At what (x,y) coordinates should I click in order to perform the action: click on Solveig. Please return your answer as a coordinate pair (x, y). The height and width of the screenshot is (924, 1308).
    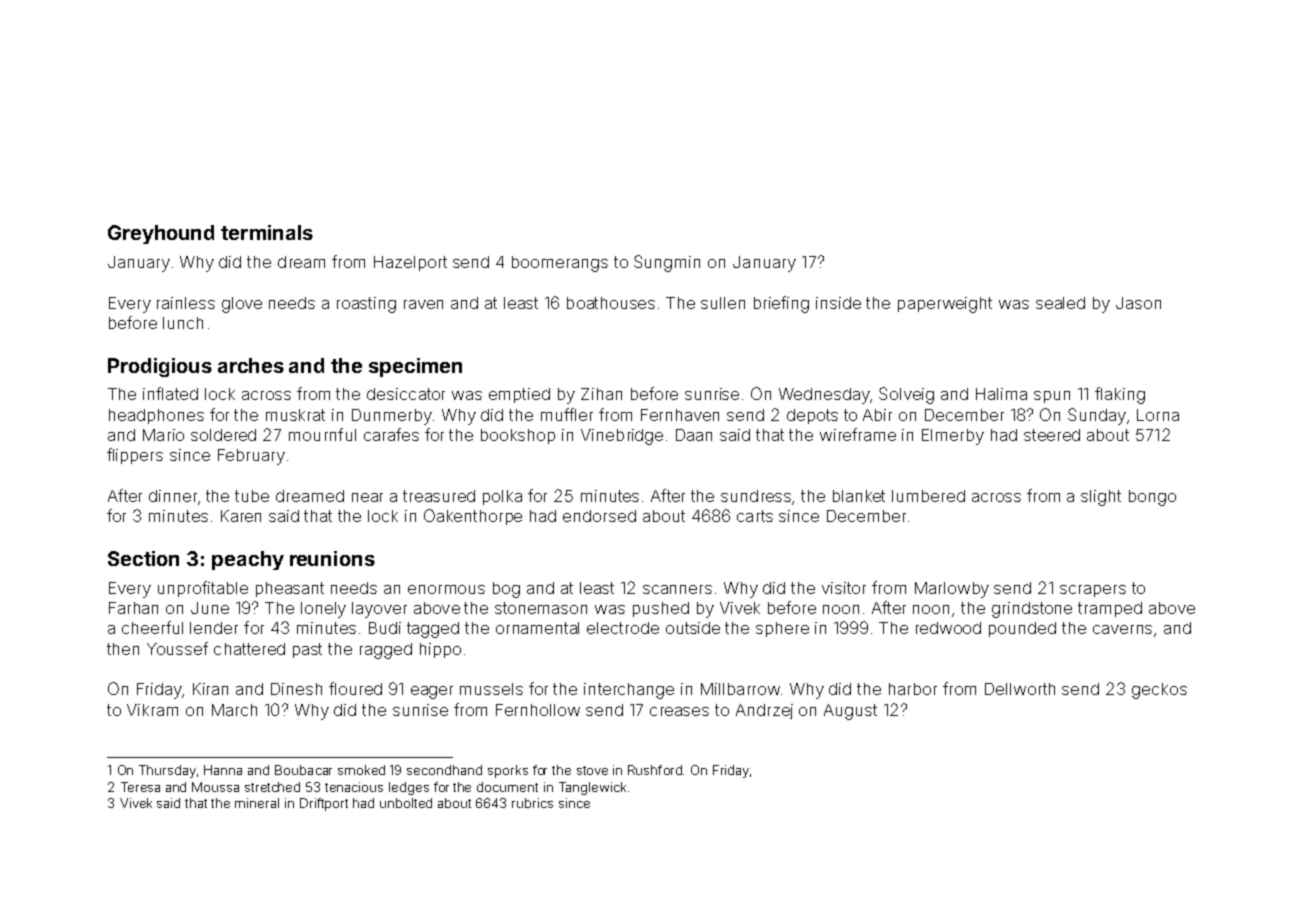
    Looking at the image, I should click on (906, 395).
